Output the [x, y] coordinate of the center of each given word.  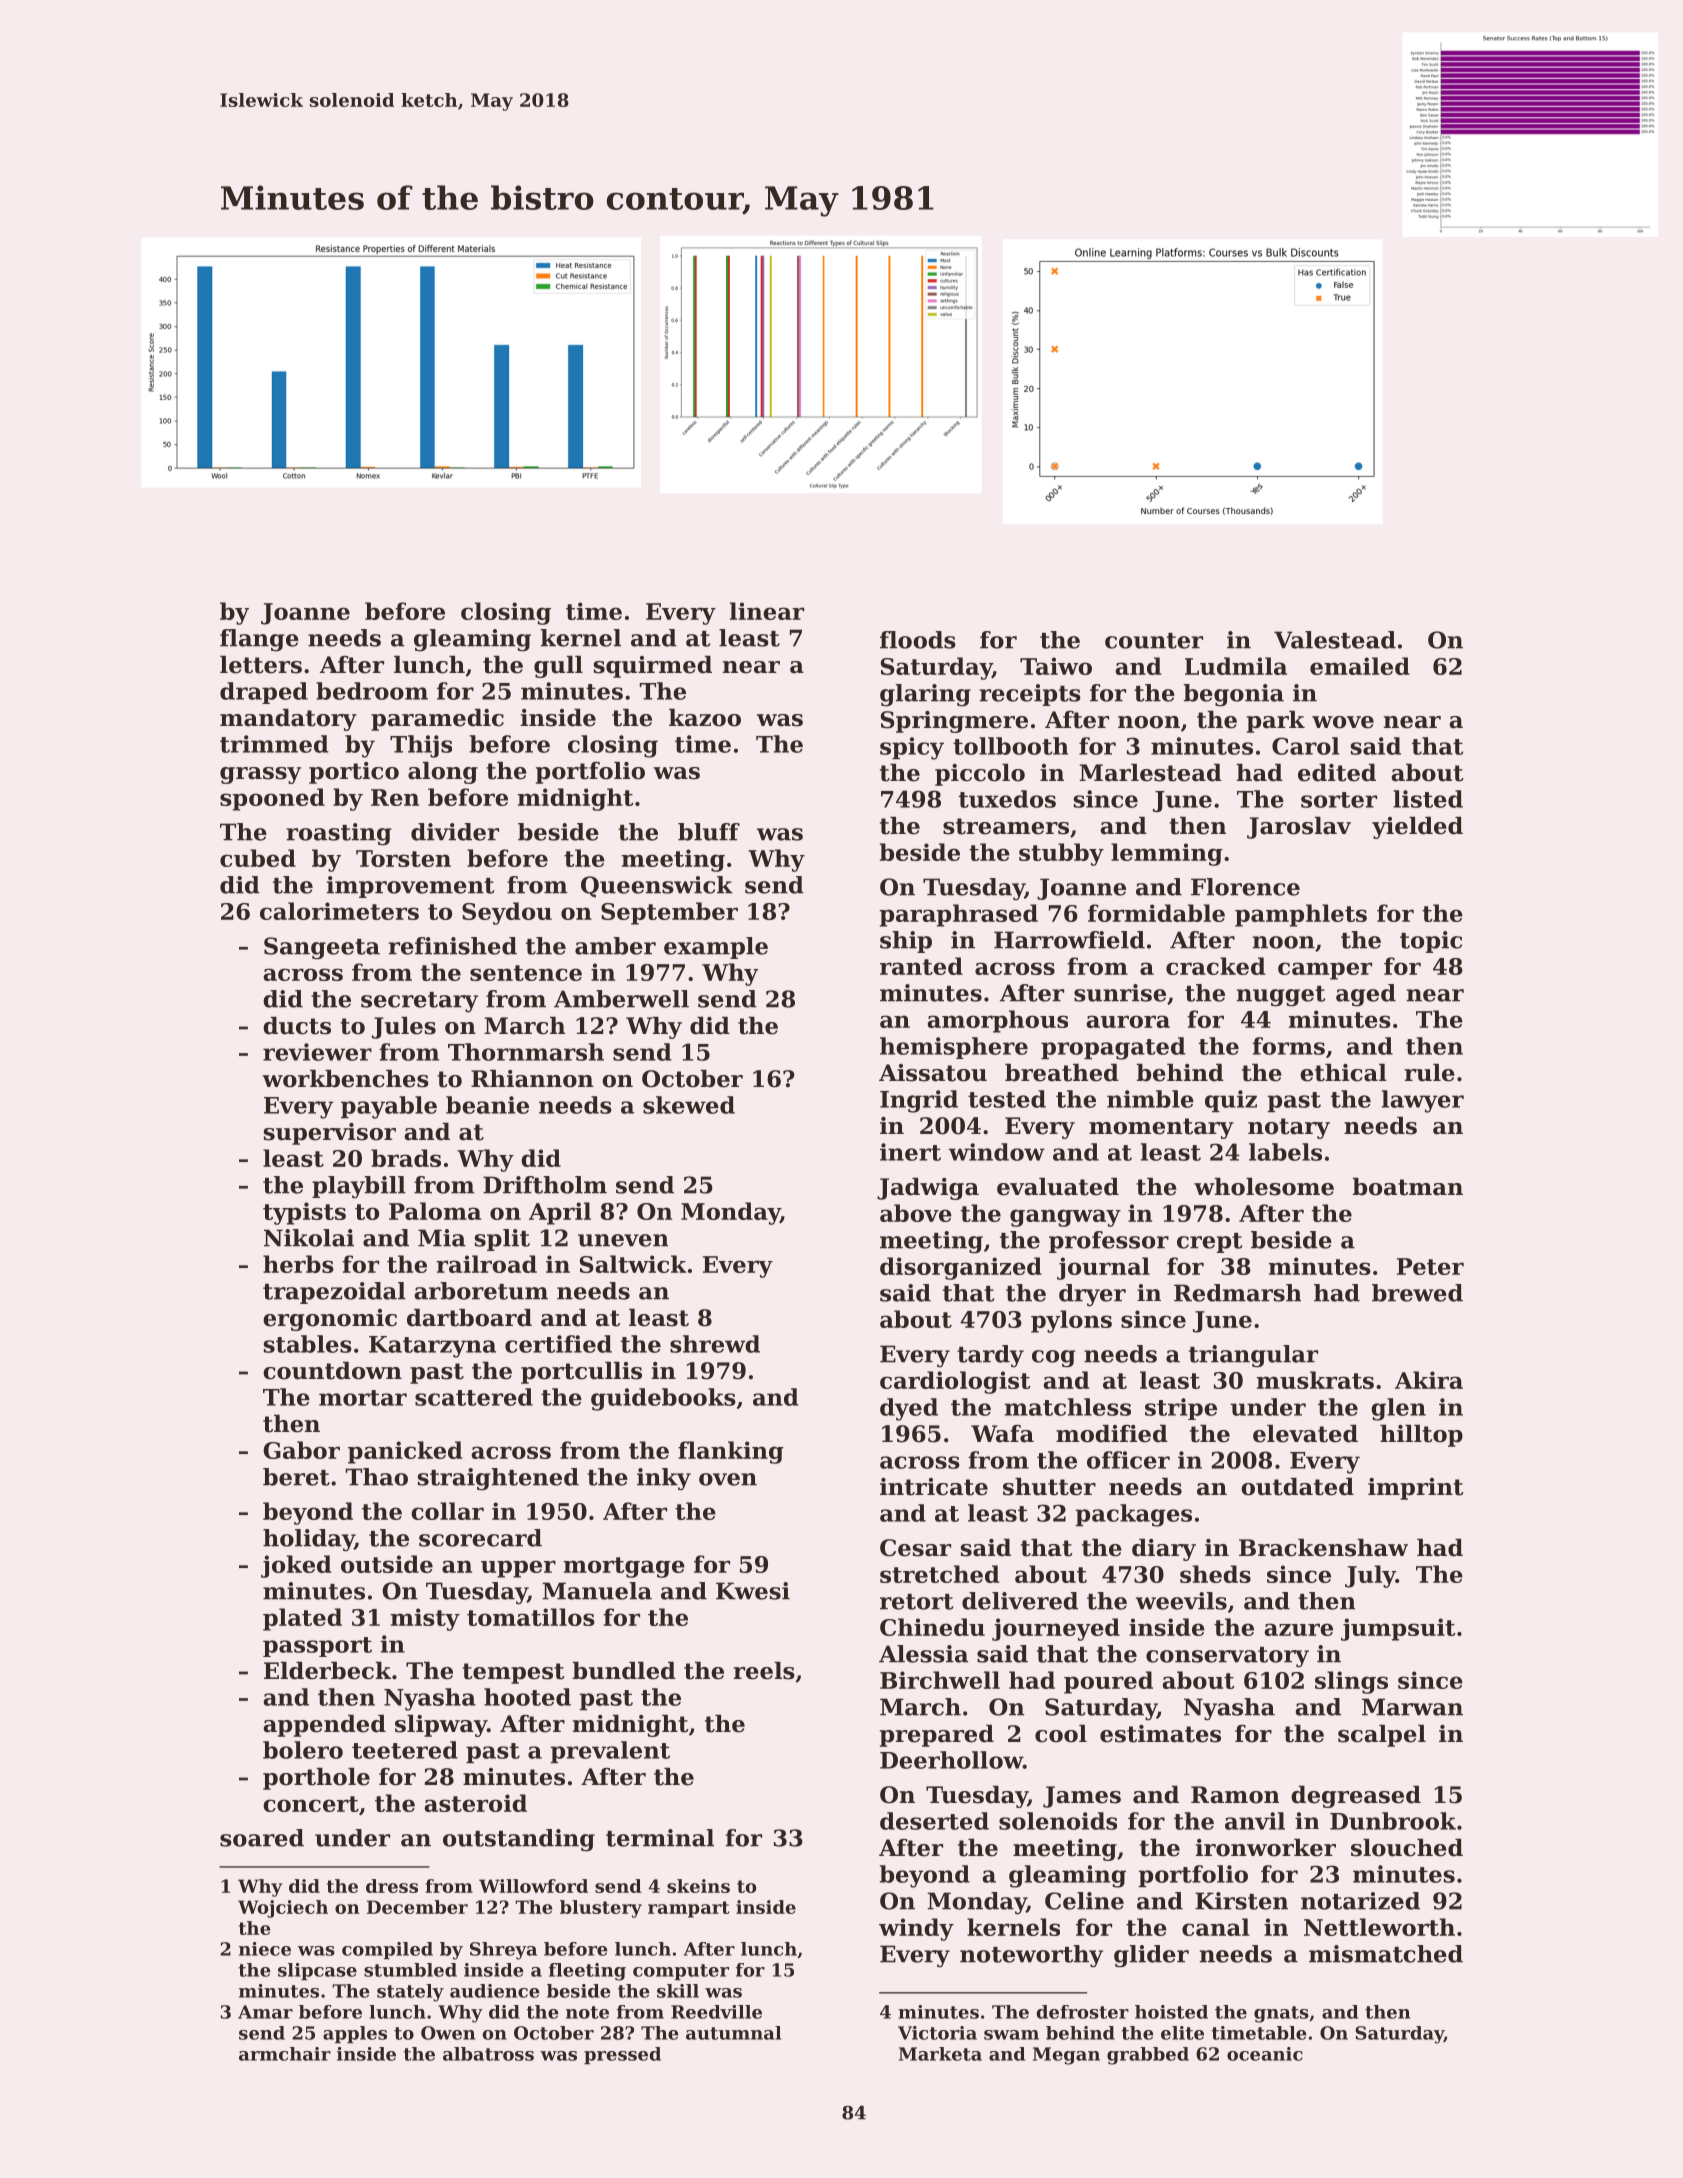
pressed [622, 2055]
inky [664, 1479]
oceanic [1265, 2054]
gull [558, 667]
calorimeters [339, 911]
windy [916, 1929]
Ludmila [1236, 666]
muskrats [1315, 1380]
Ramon [1235, 1795]
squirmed [652, 667]
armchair [285, 2054]
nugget [1281, 996]
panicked [405, 1452]
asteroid [475, 1803]
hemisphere [954, 1048]
